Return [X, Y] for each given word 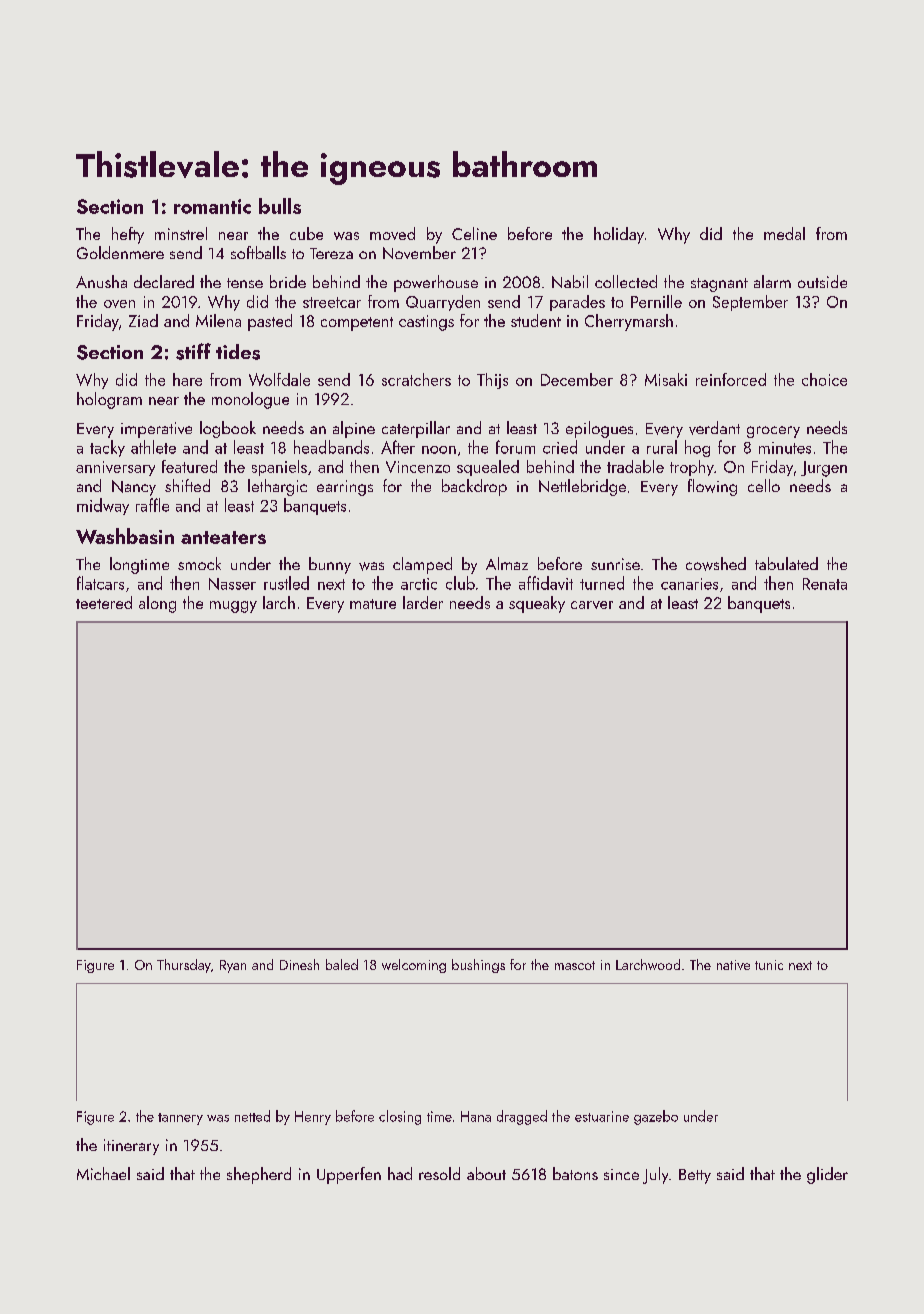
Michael [103, 1173]
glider [827, 1175]
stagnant [719, 285]
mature [373, 604]
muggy [233, 607]
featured [189, 466]
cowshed [716, 564]
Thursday [184, 966]
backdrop [474, 487]
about [486, 1173]
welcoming [414, 966]
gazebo [656, 1117]
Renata [825, 584]
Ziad [143, 320]
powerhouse [436, 283]
